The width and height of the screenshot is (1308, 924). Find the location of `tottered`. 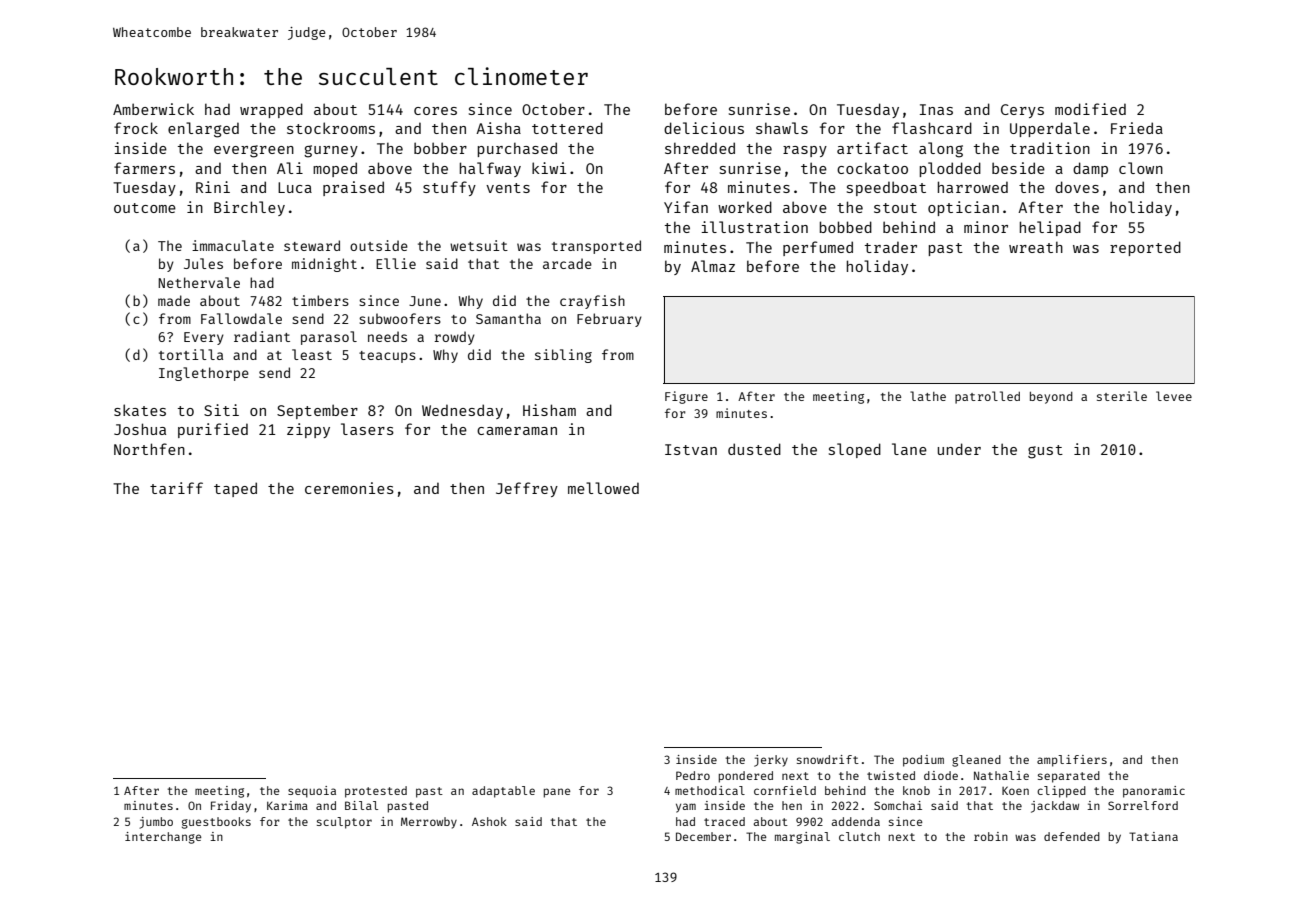

tottered is located at coordinates (567, 128).
